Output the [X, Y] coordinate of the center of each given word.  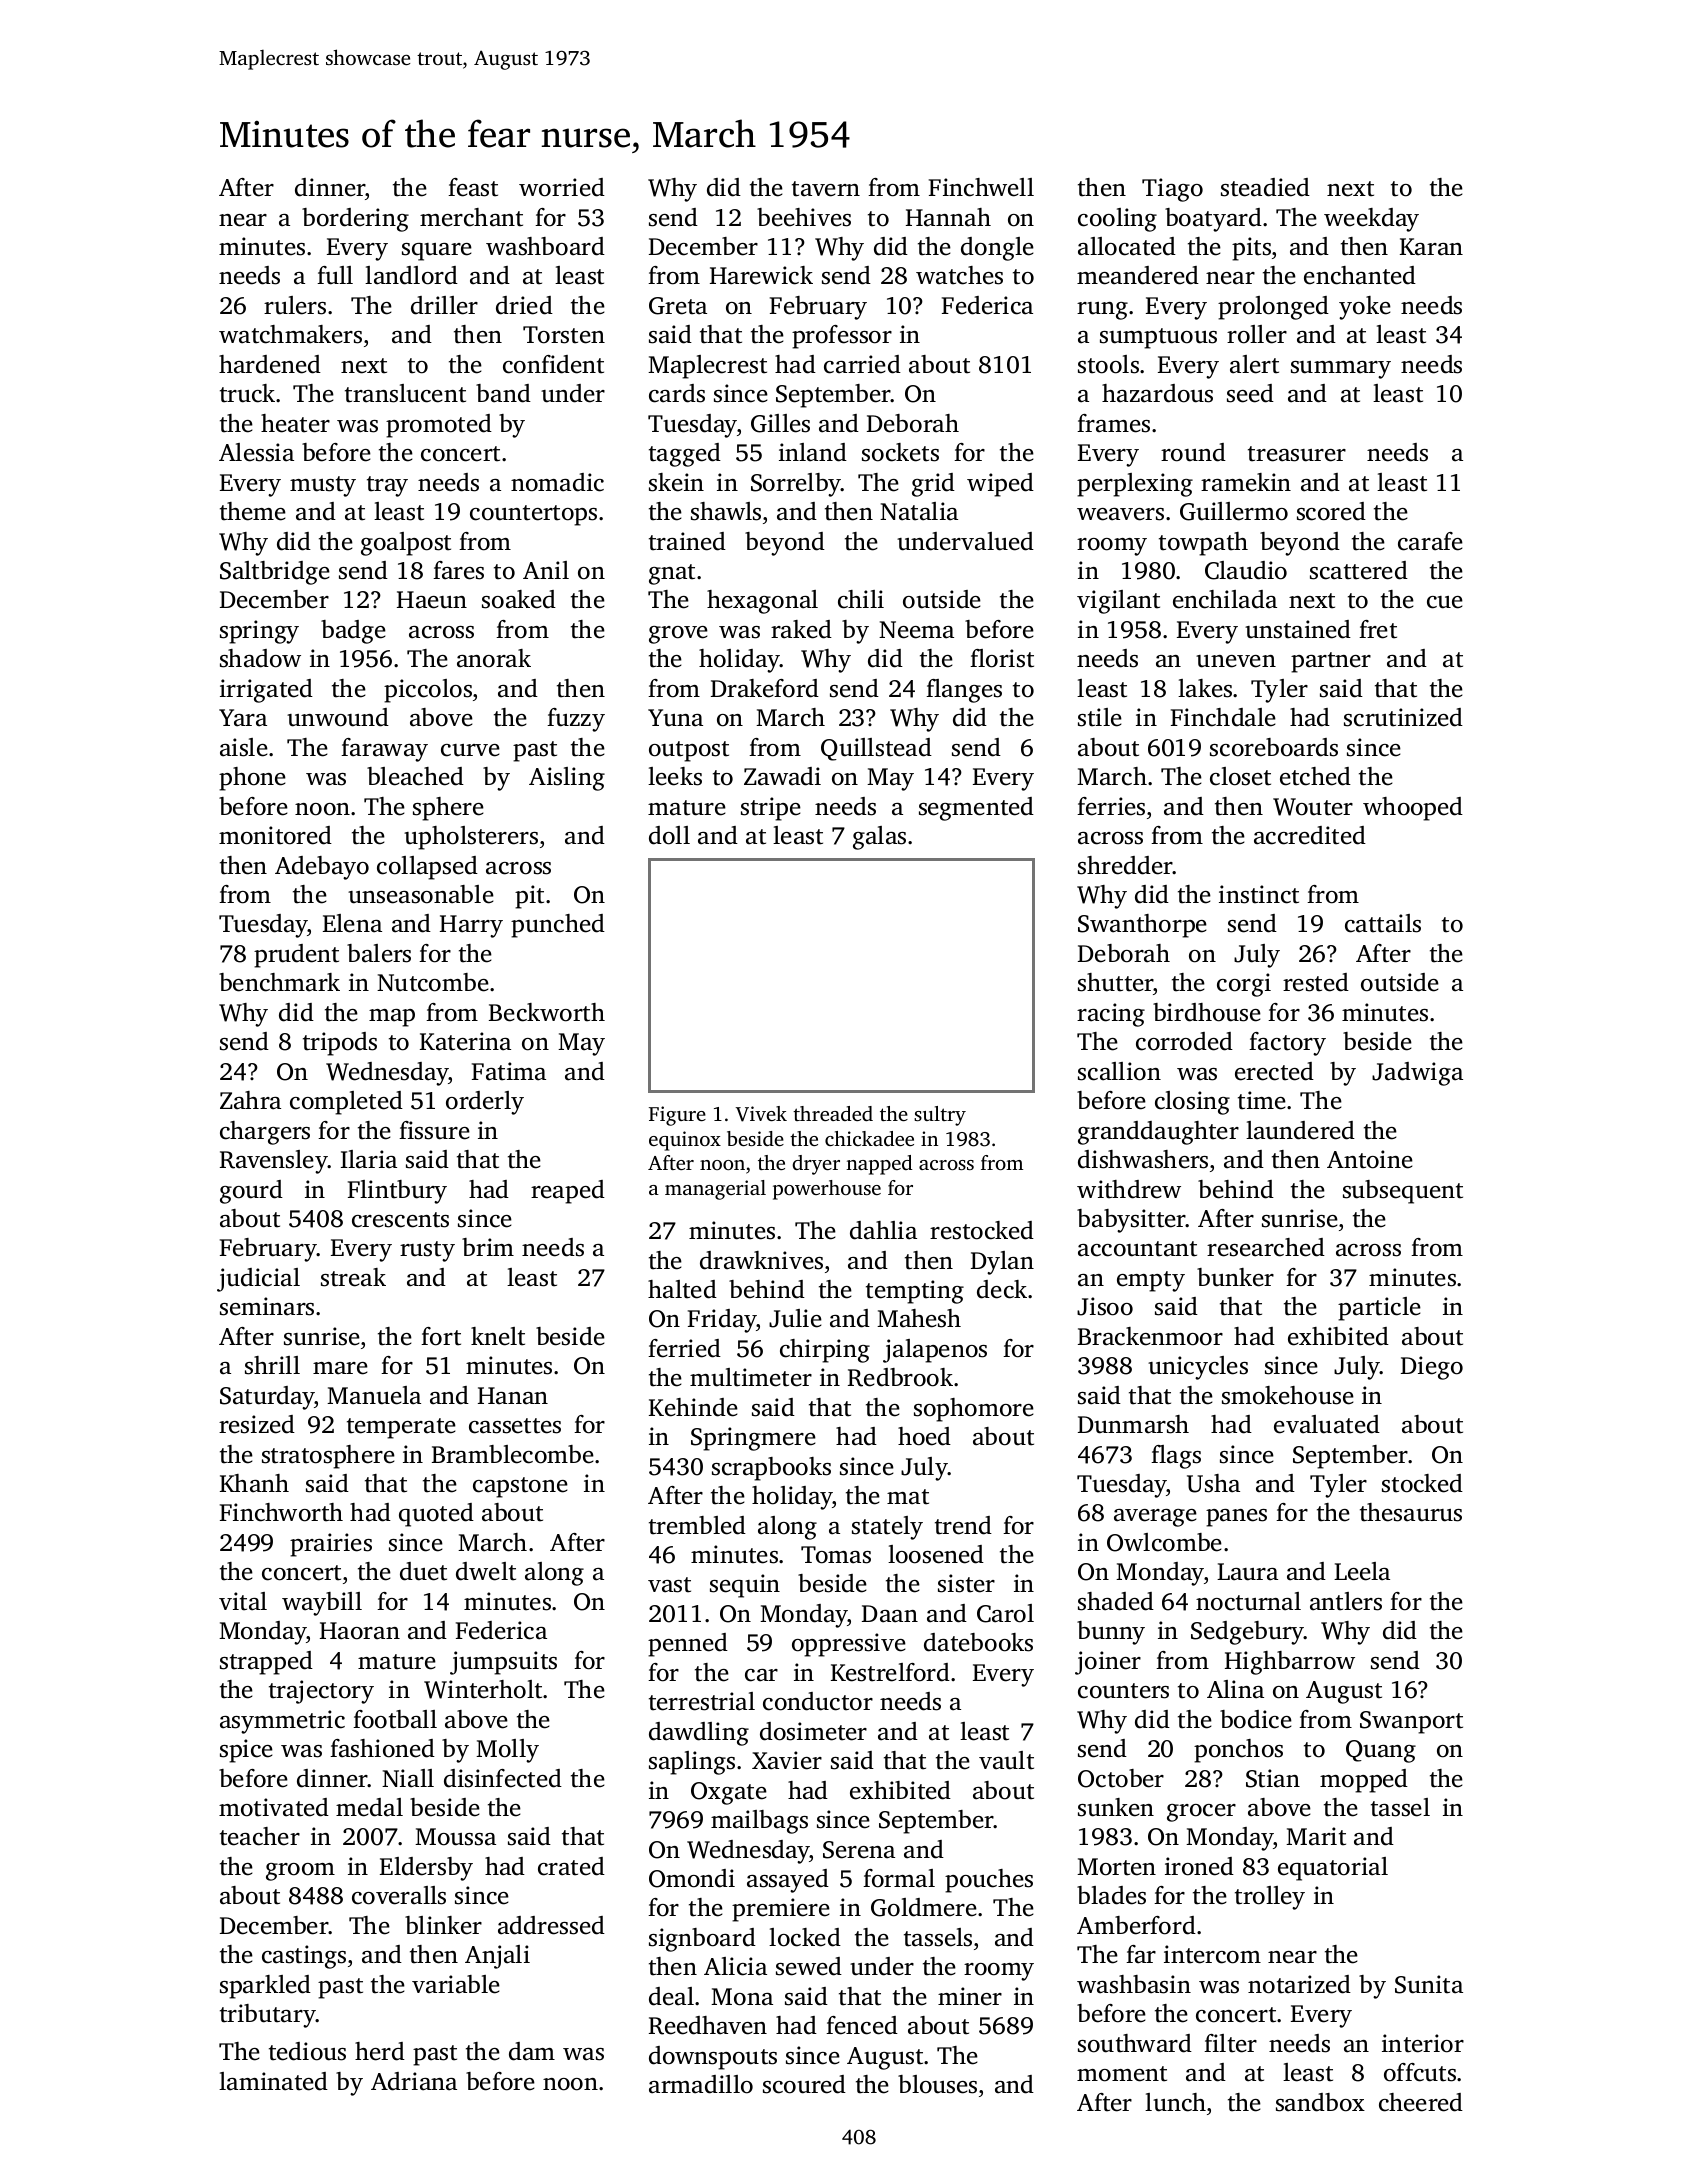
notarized [1299, 1984]
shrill [272, 1365]
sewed [809, 1966]
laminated [273, 2081]
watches [959, 275]
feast [473, 187]
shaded [1116, 1601]
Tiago [1172, 190]
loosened [936, 1554]
